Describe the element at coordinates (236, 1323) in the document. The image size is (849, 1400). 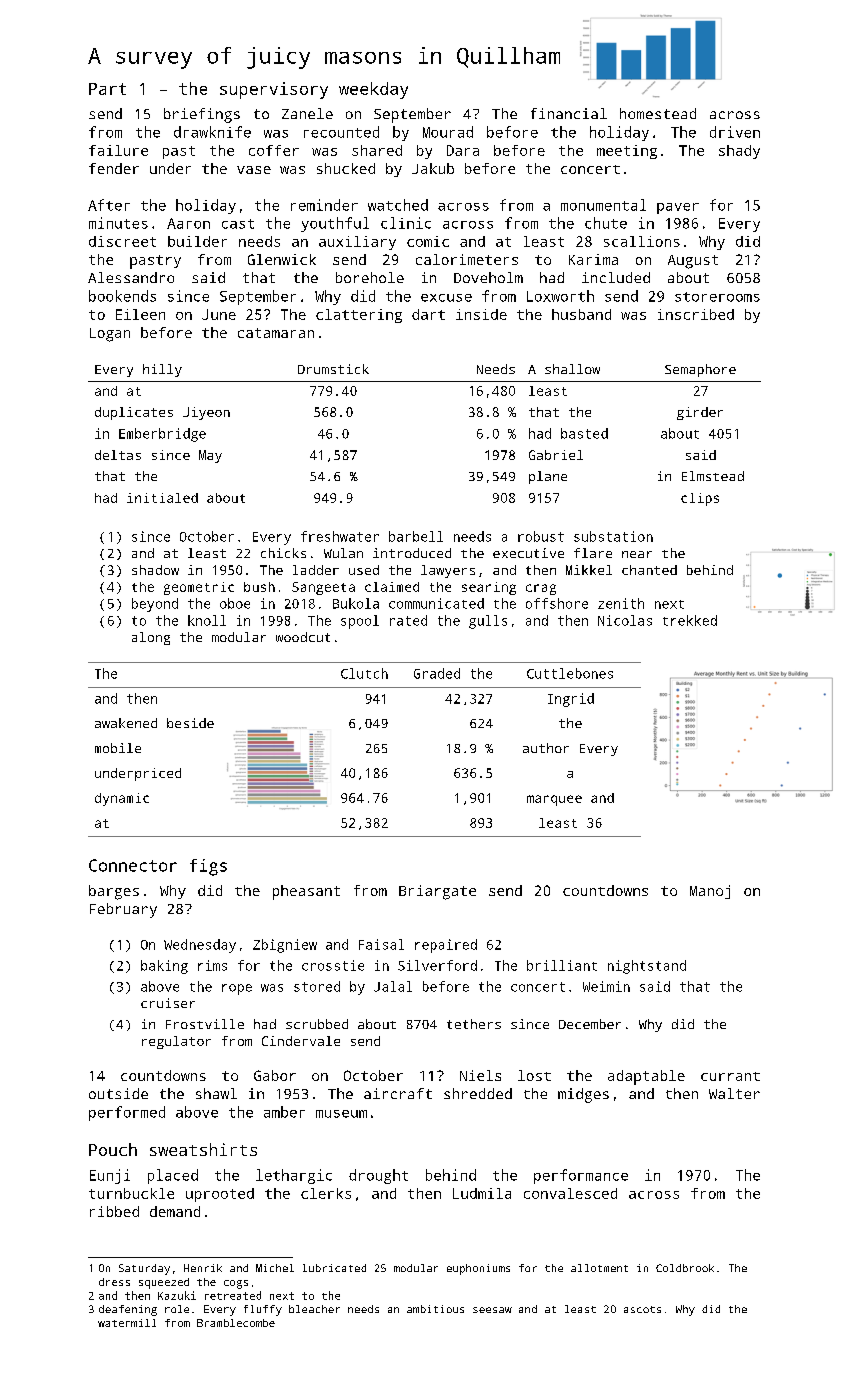
I see `Bramblecombe` at that location.
